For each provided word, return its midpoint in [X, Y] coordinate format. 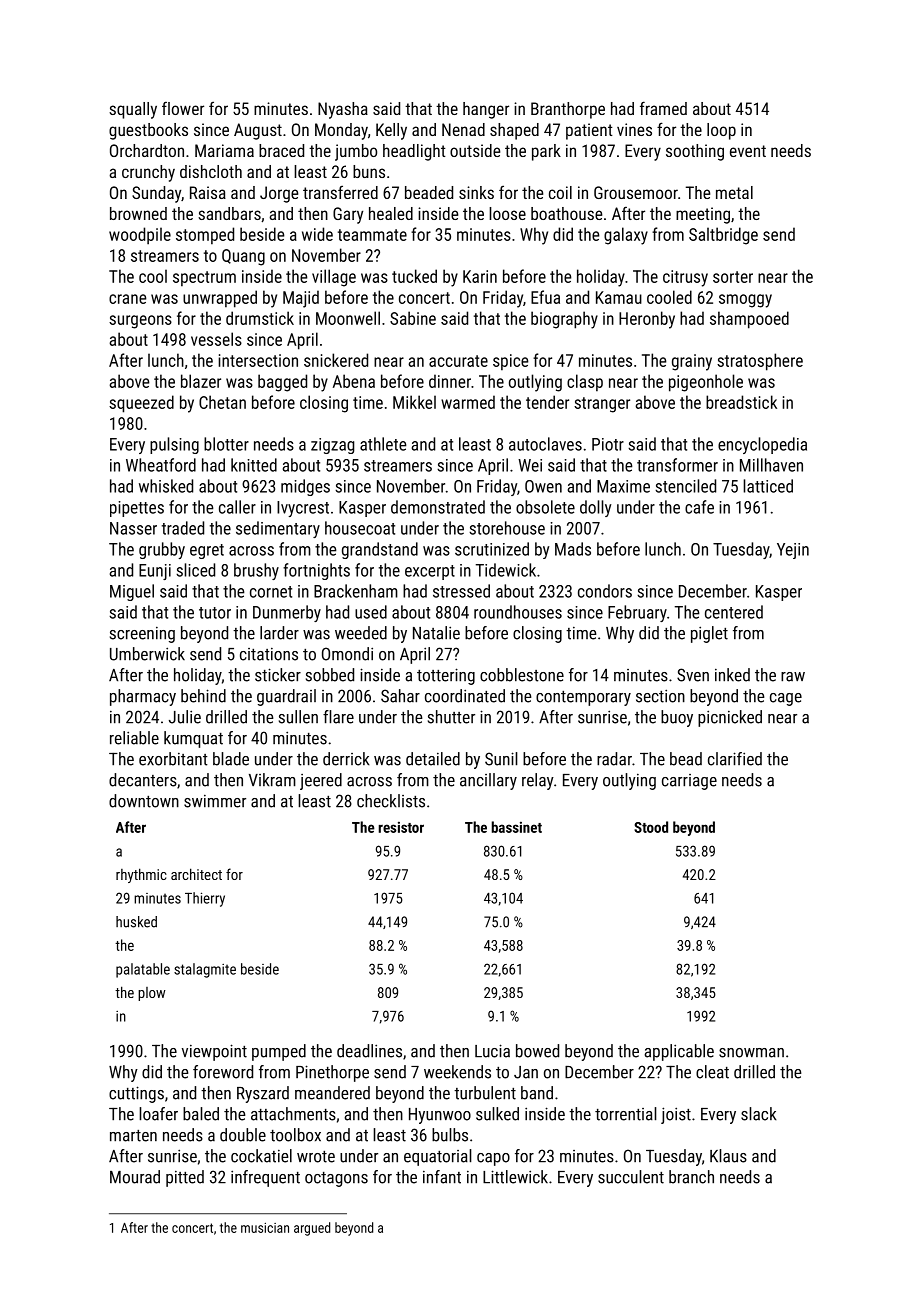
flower [183, 108]
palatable [143, 970]
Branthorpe [568, 110]
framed [663, 108]
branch [691, 1177]
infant [442, 1177]
